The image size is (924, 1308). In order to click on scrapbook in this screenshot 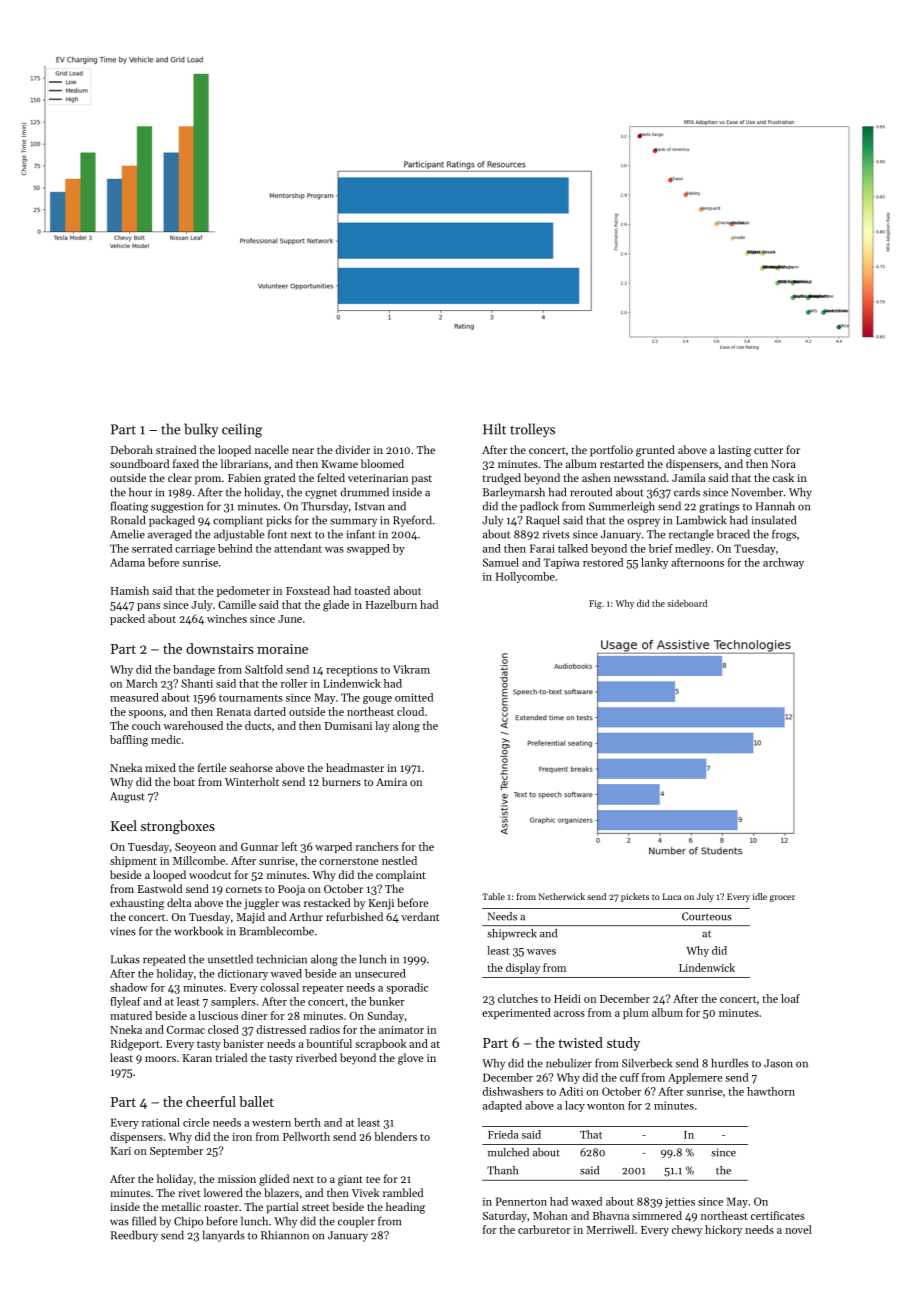, I will do `click(380, 1044)`.
